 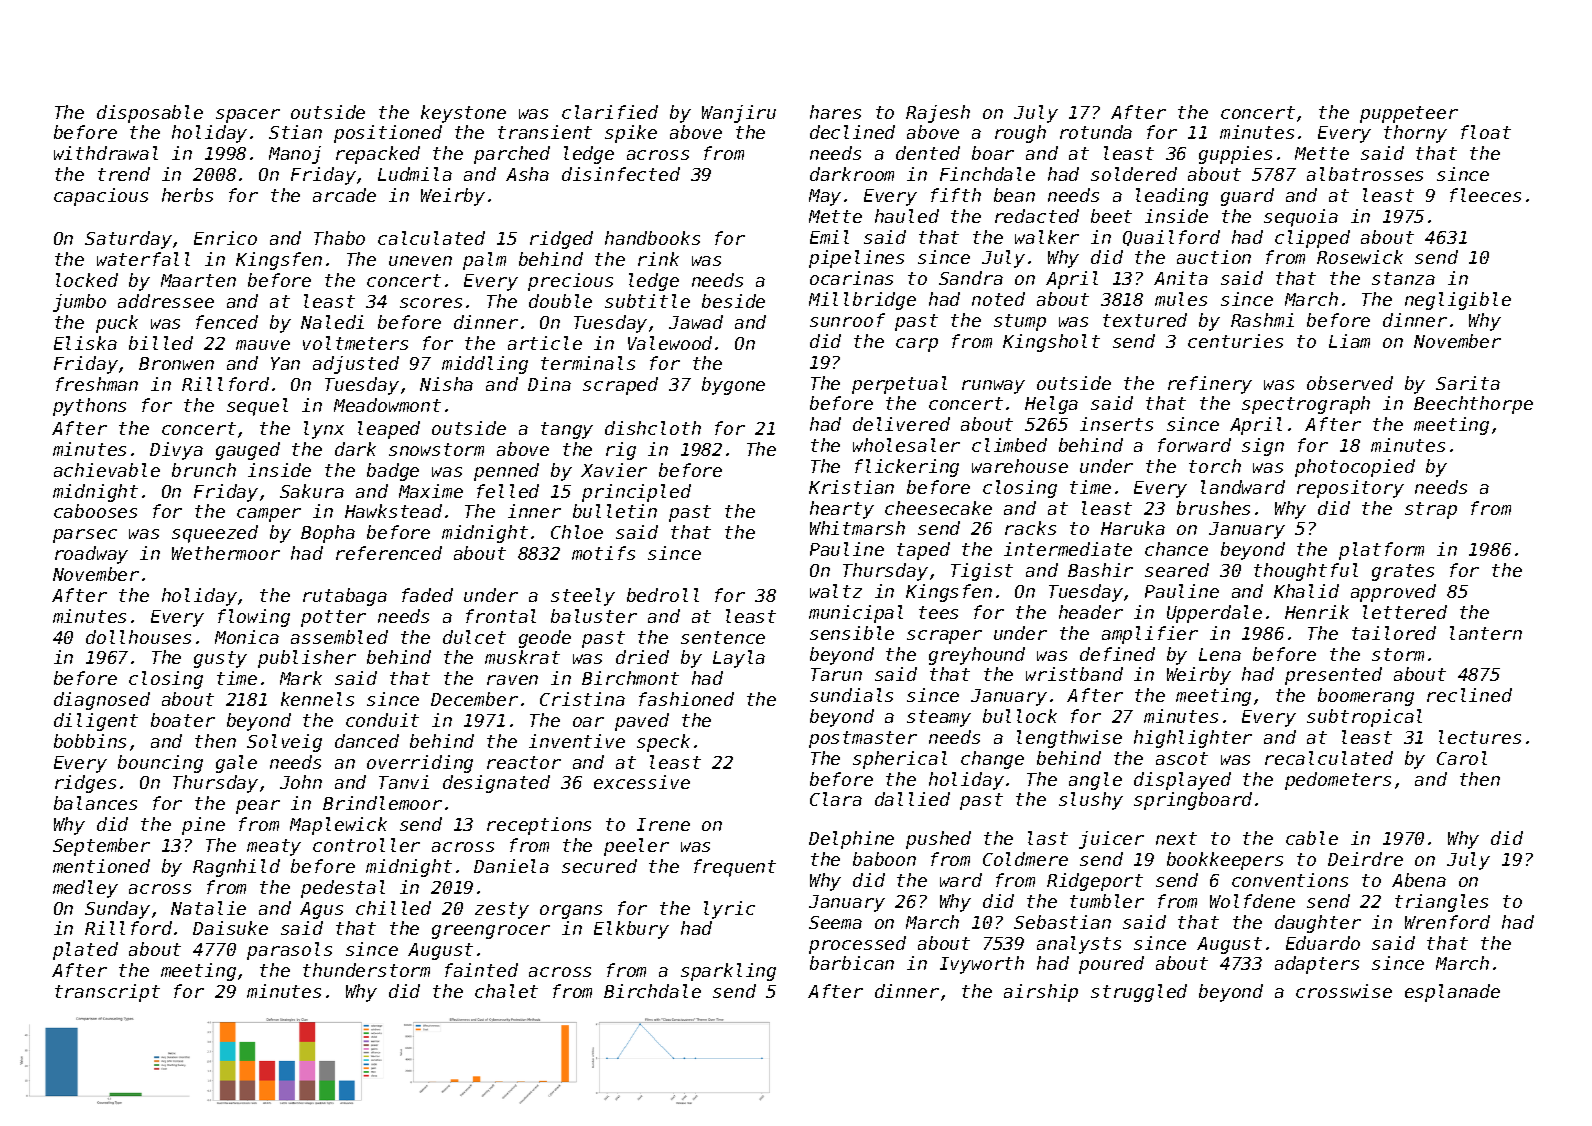 What do you see at coordinates (907, 216) in the screenshot?
I see `hauled` at bounding box center [907, 216].
